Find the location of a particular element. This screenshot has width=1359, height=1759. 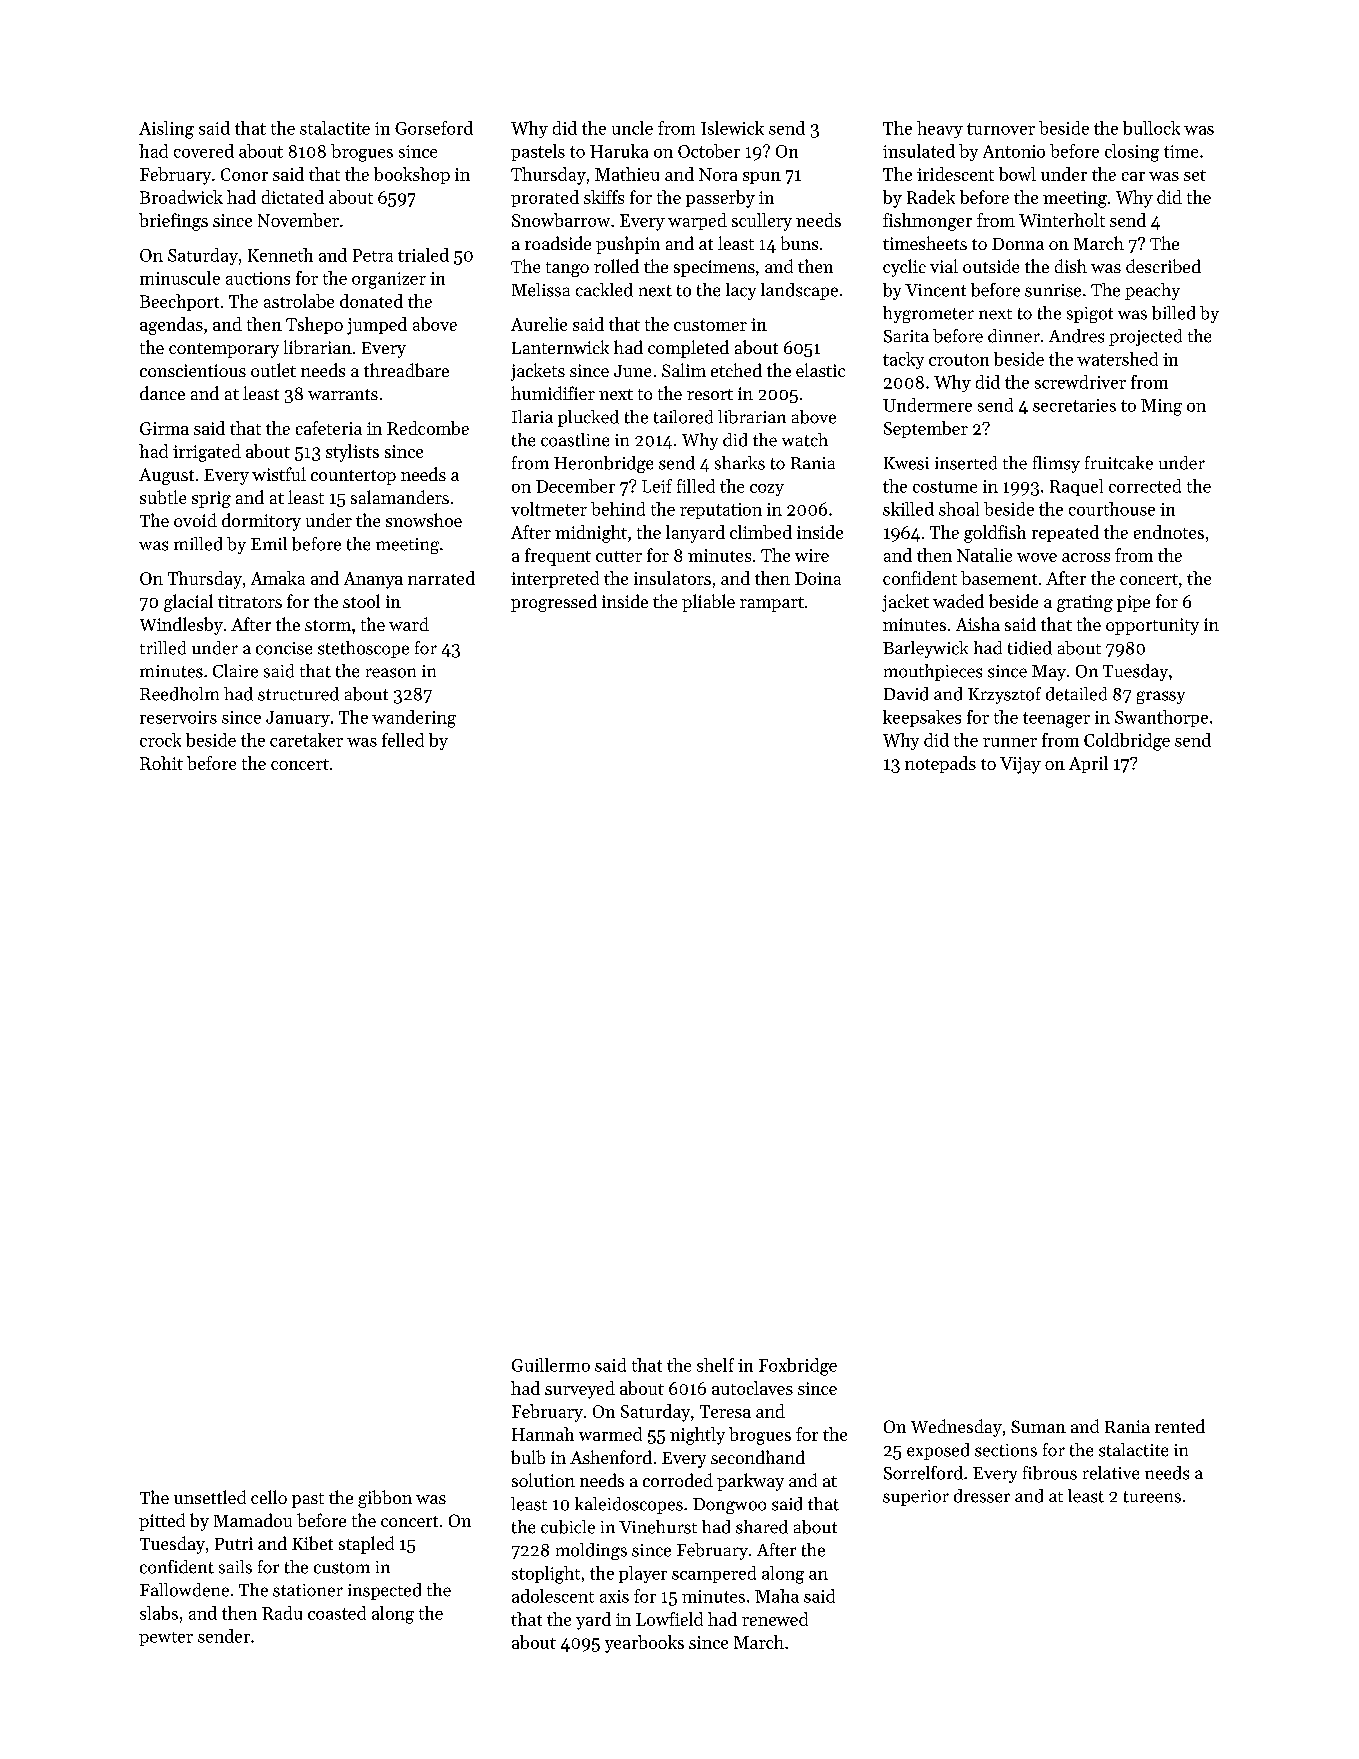

rented is located at coordinates (1180, 1426).
